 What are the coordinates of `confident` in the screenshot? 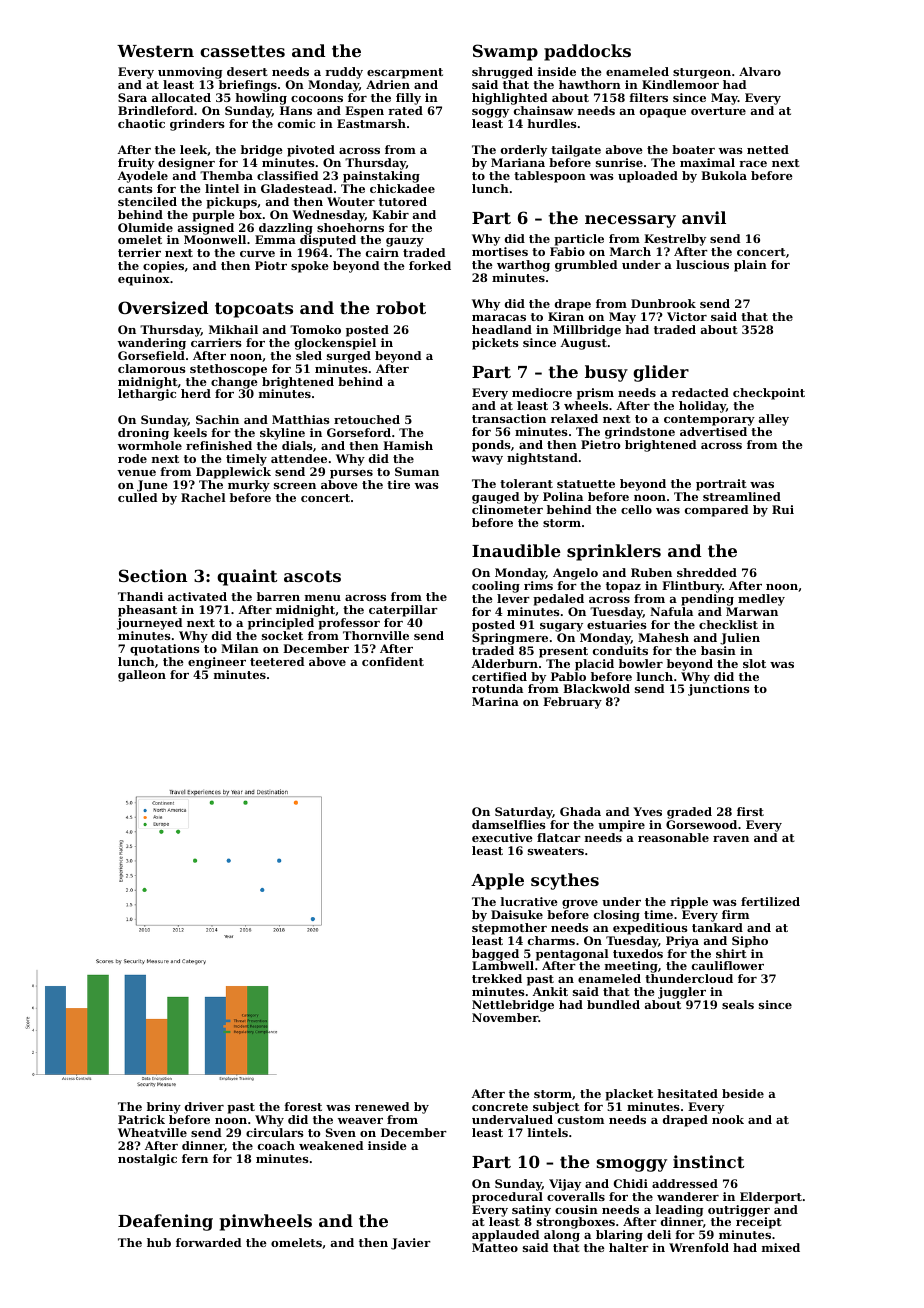 It's located at (393, 661).
